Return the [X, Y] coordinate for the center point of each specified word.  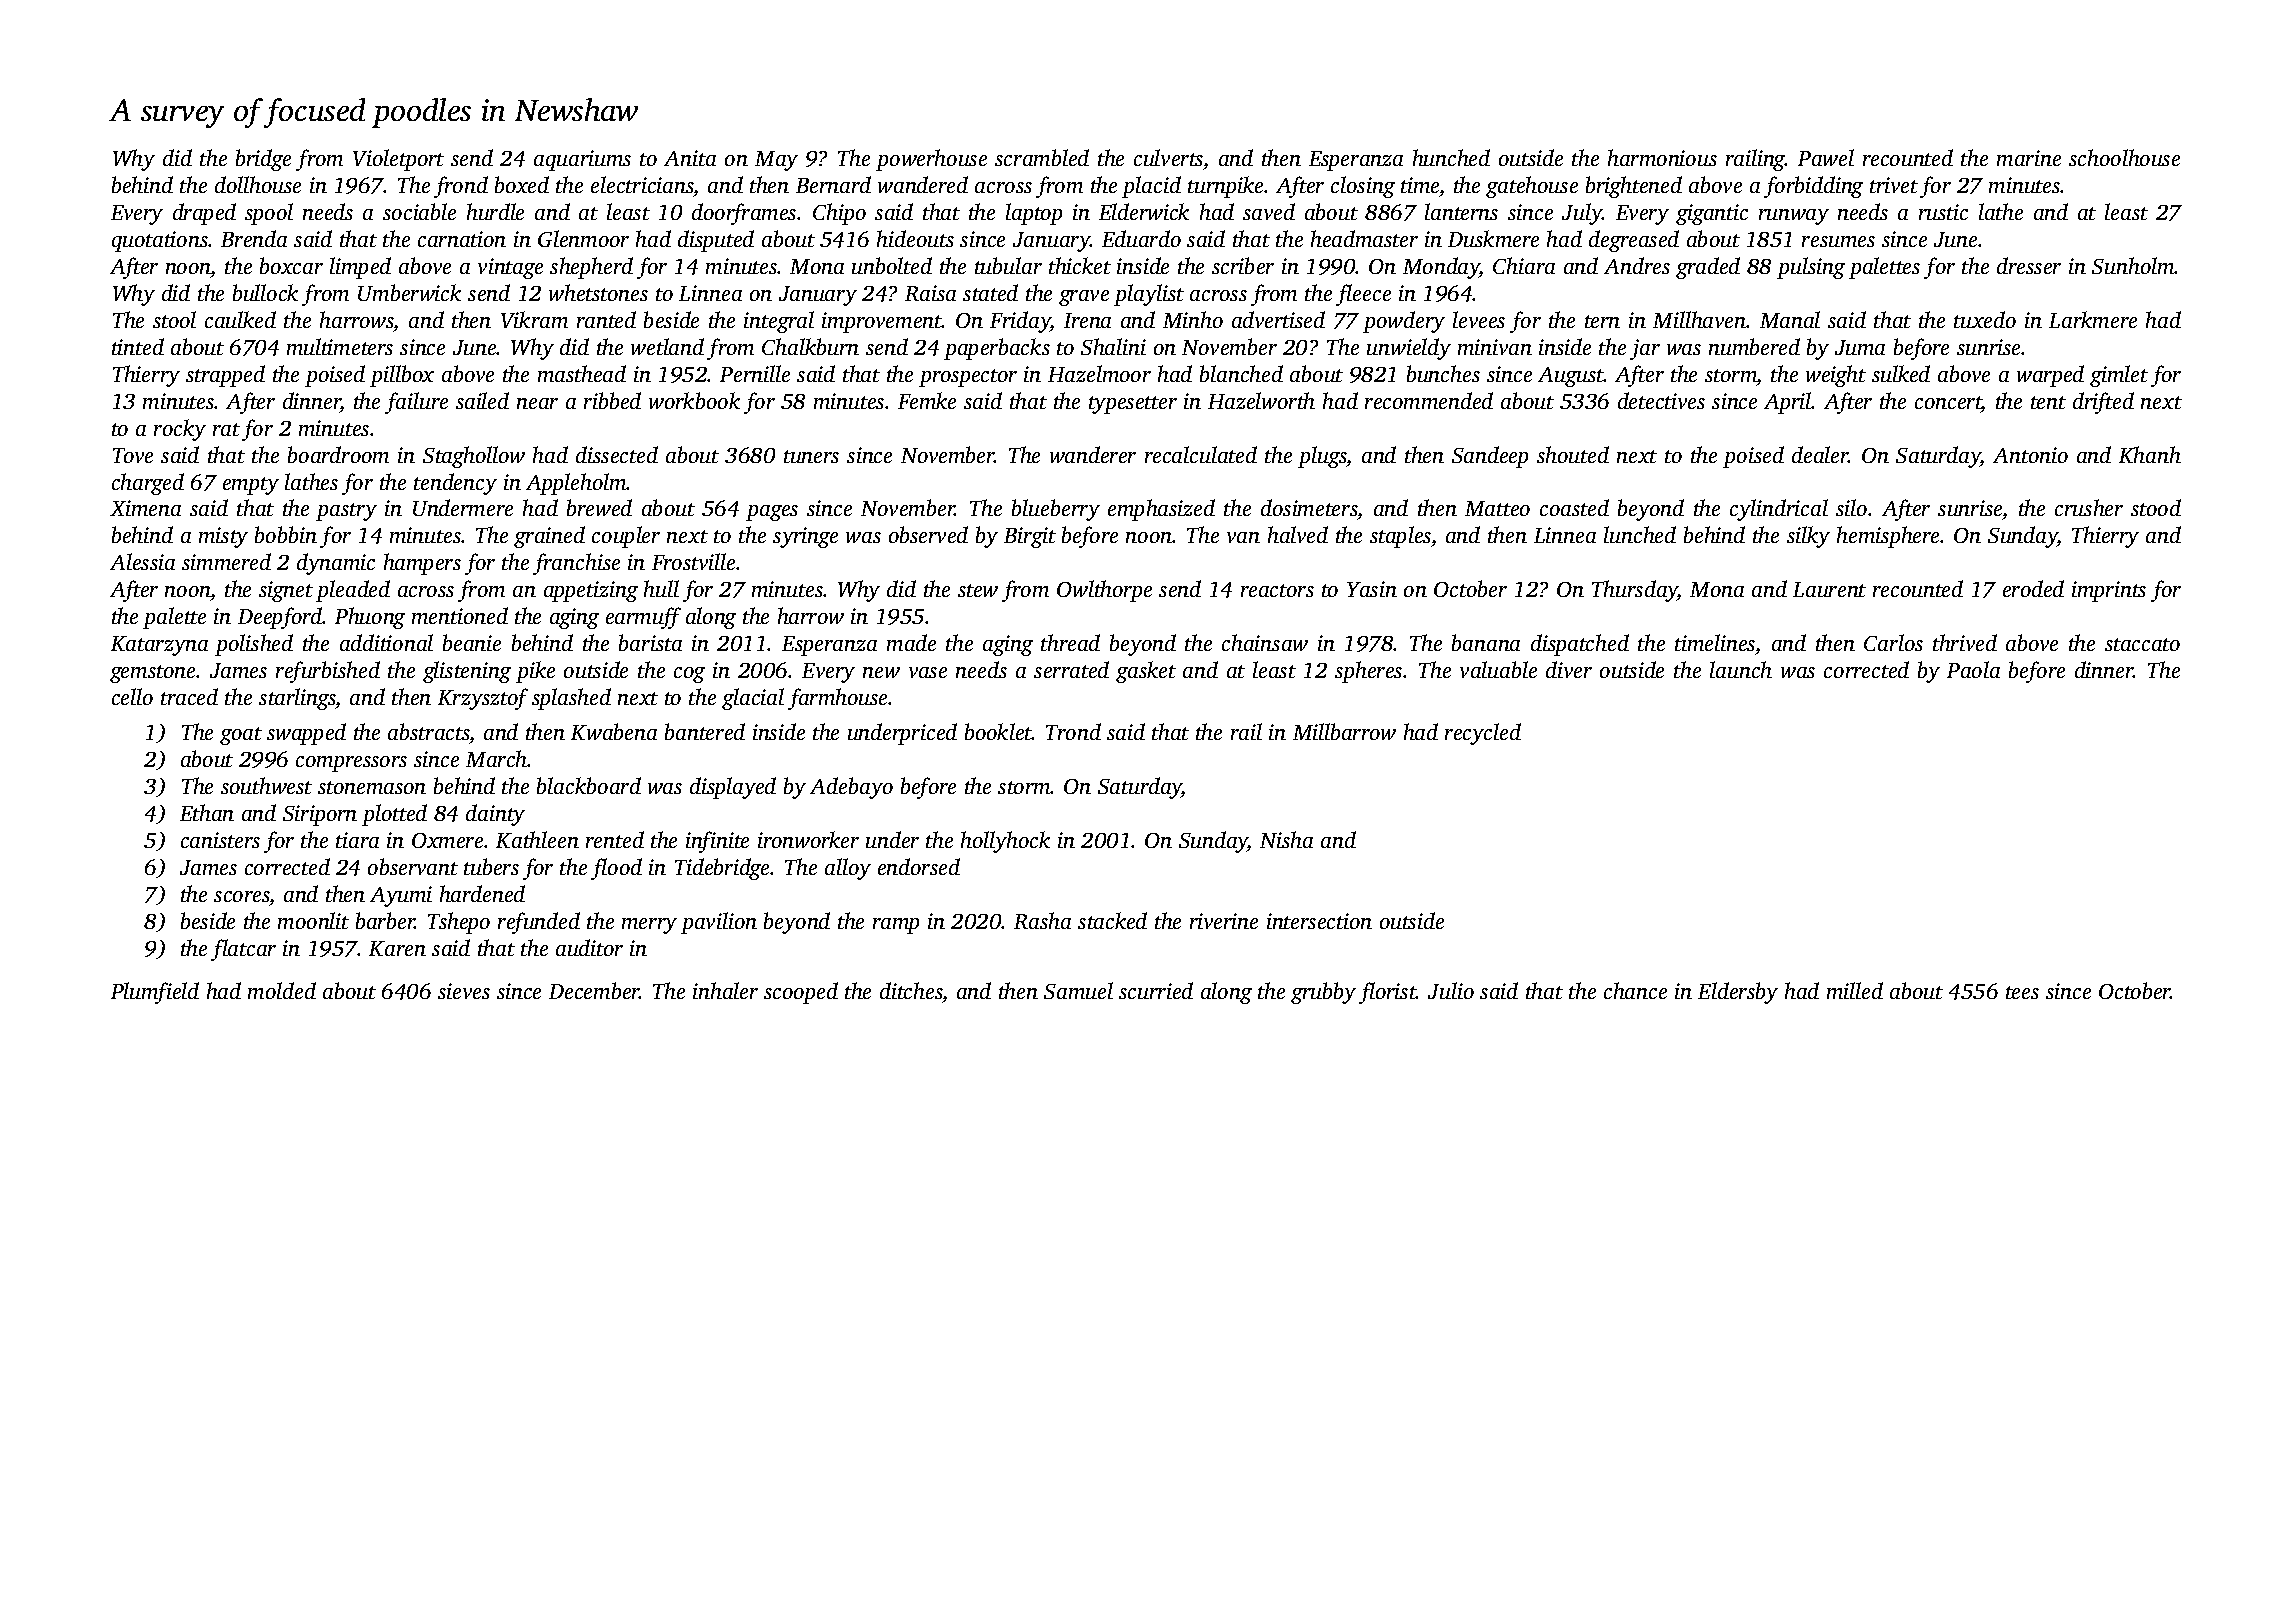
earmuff [643, 618]
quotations [160, 241]
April [1788, 403]
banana [1486, 642]
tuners [811, 456]
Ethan [207, 812]
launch [1741, 669]
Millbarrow [1344, 731]
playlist [1149, 295]
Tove [133, 455]
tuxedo [1985, 319]
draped [204, 214]
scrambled [1042, 157]
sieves [464, 991]
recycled [1483, 734]
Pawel [1826, 157]
